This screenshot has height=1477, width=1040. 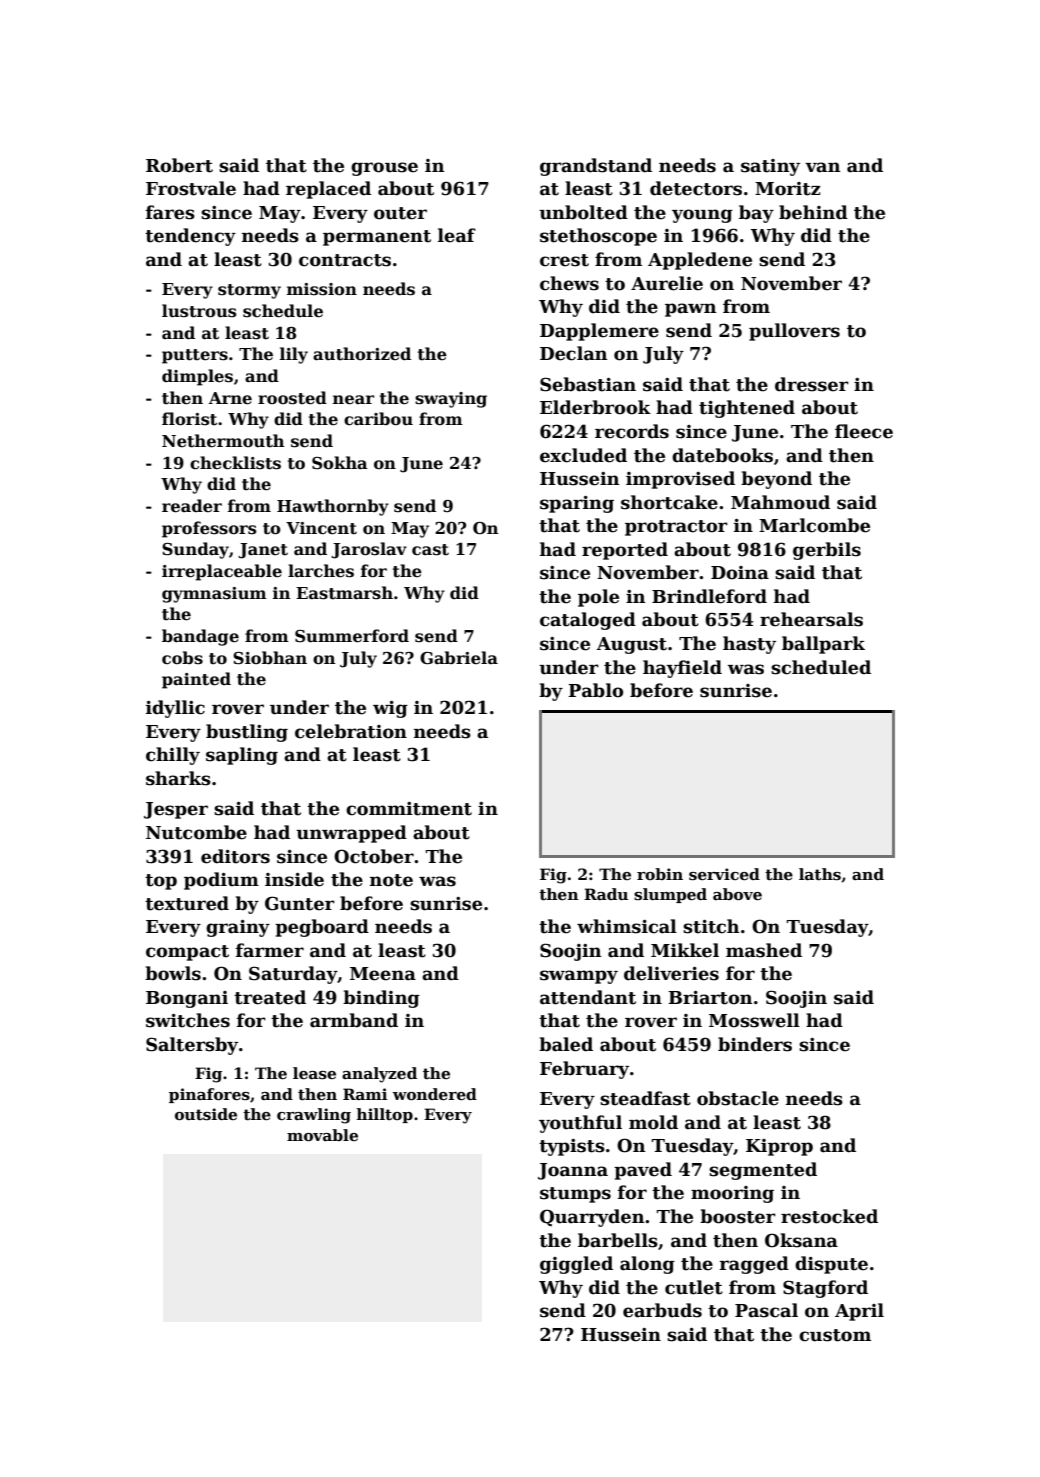 What do you see at coordinates (322, 1135) in the screenshot?
I see `movable` at bounding box center [322, 1135].
